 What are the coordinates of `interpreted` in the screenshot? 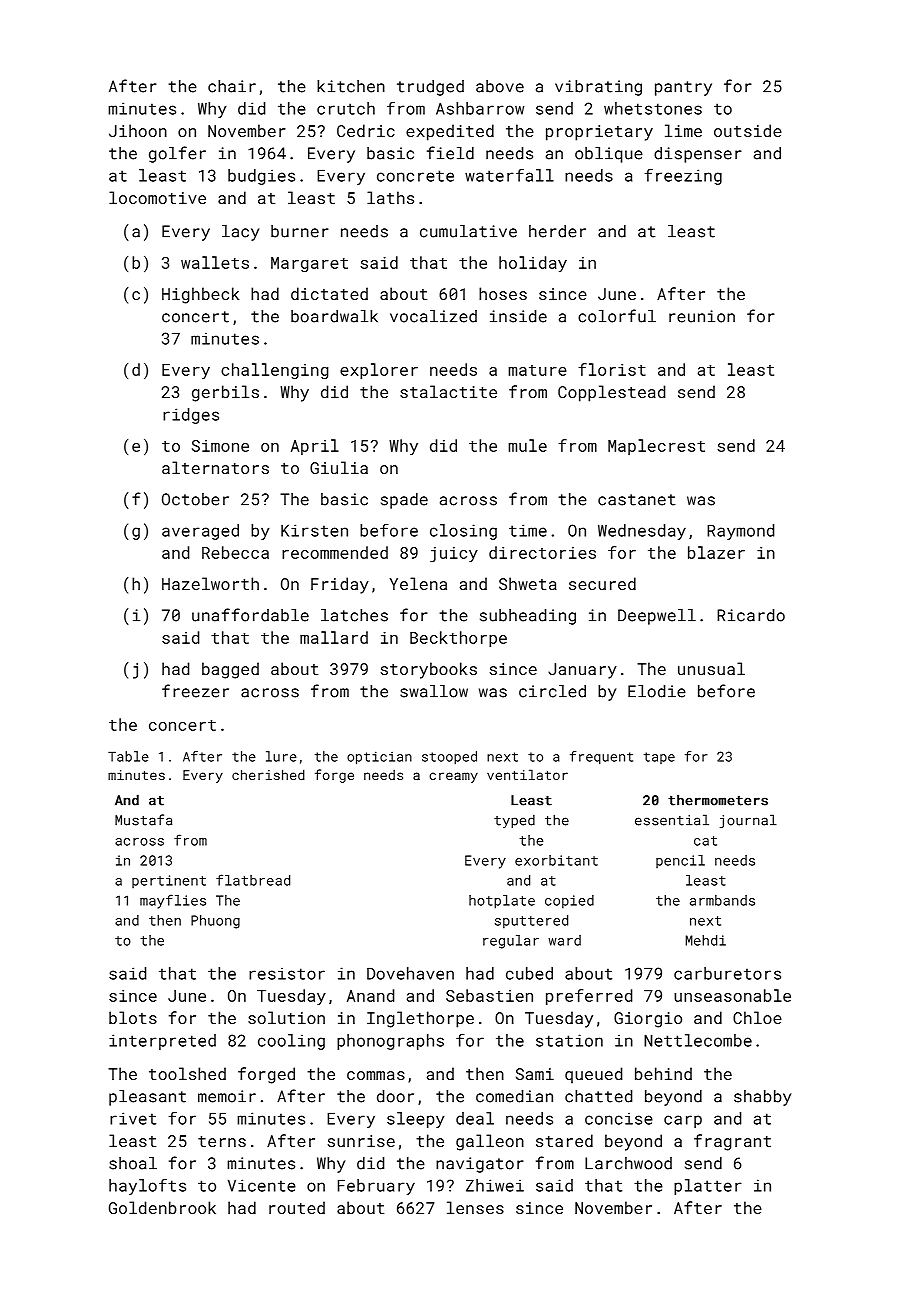 It's located at (162, 1042).
